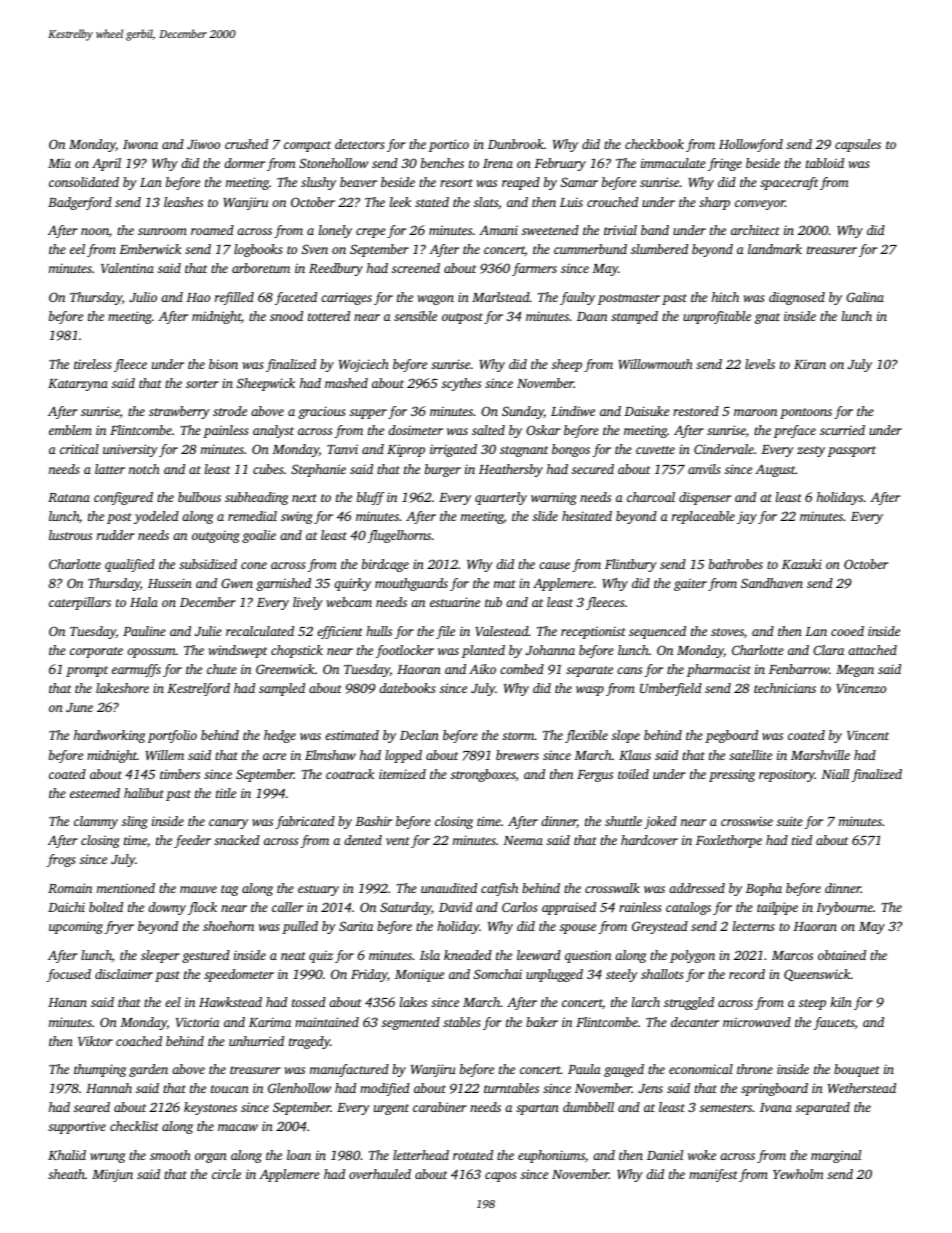  I want to click on segmented, so click(411, 1023).
